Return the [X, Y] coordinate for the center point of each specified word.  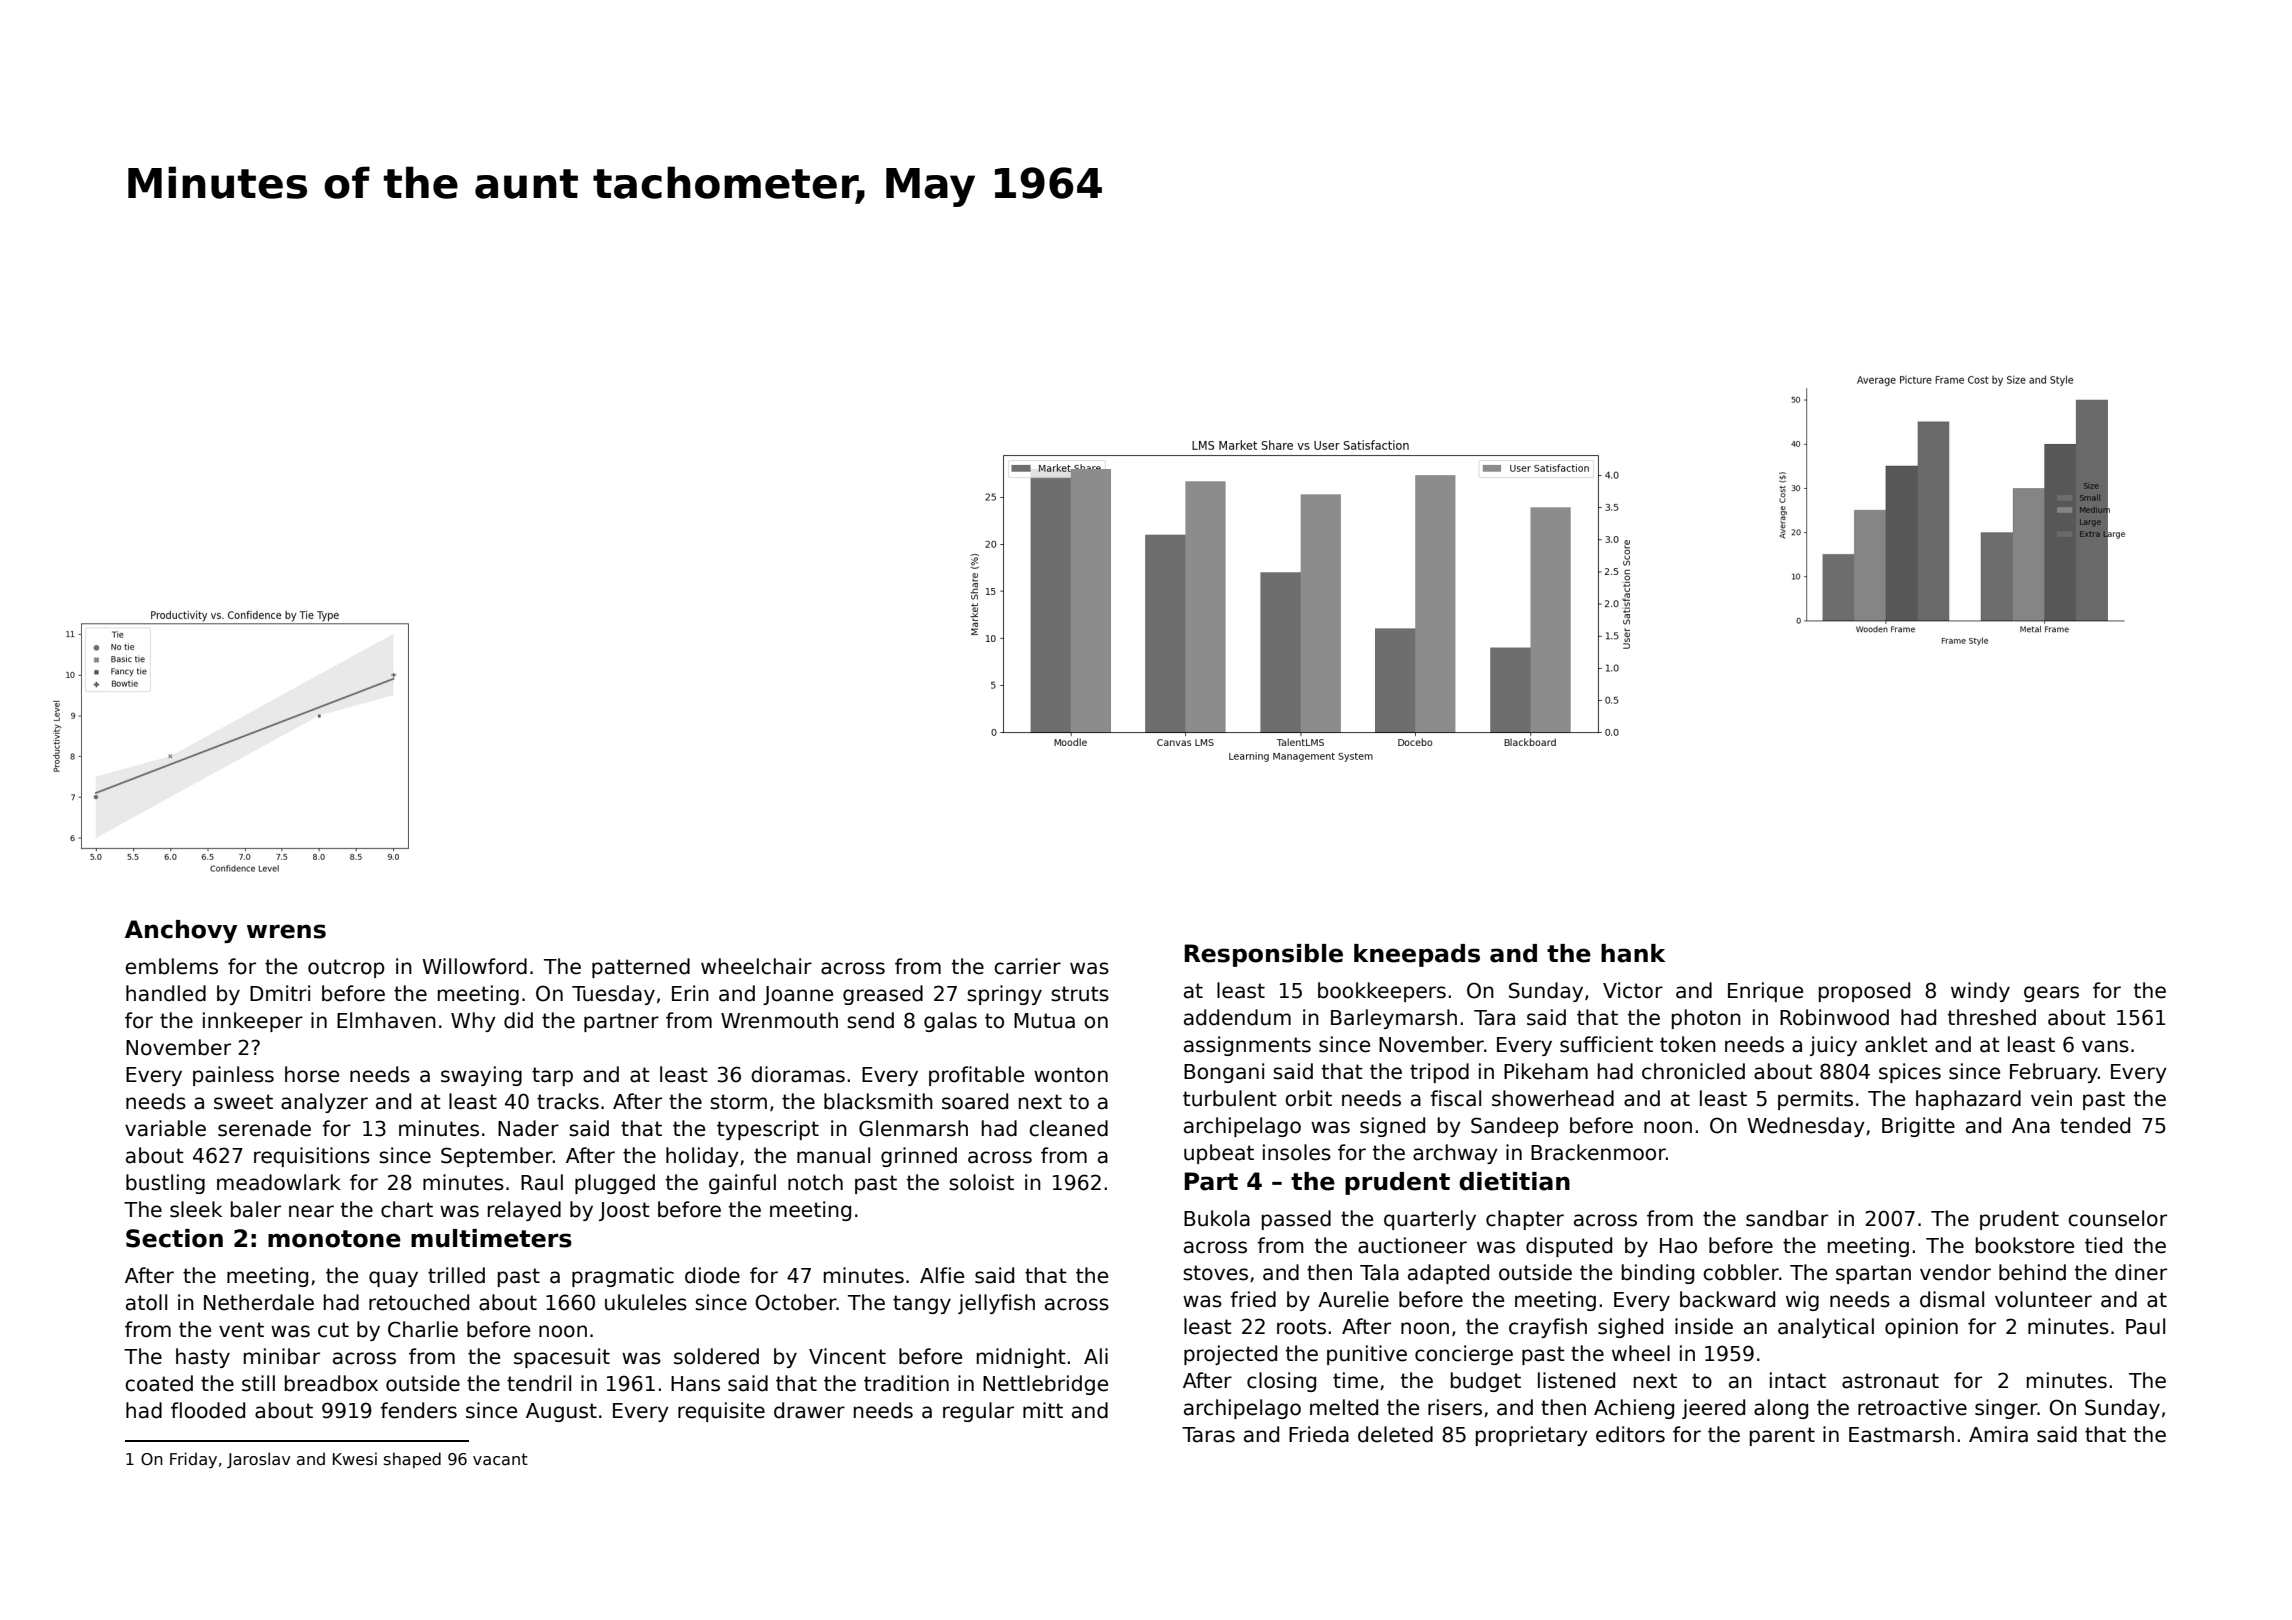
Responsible [1263, 955]
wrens [286, 931]
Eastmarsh [1901, 1434]
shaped [412, 1460]
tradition [906, 1383]
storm [738, 1102]
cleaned [1068, 1128]
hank [1633, 953]
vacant [500, 1459]
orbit [1308, 1098]
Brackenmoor [1598, 1152]
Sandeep [1514, 1127]
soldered [716, 1356]
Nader [528, 1128]
